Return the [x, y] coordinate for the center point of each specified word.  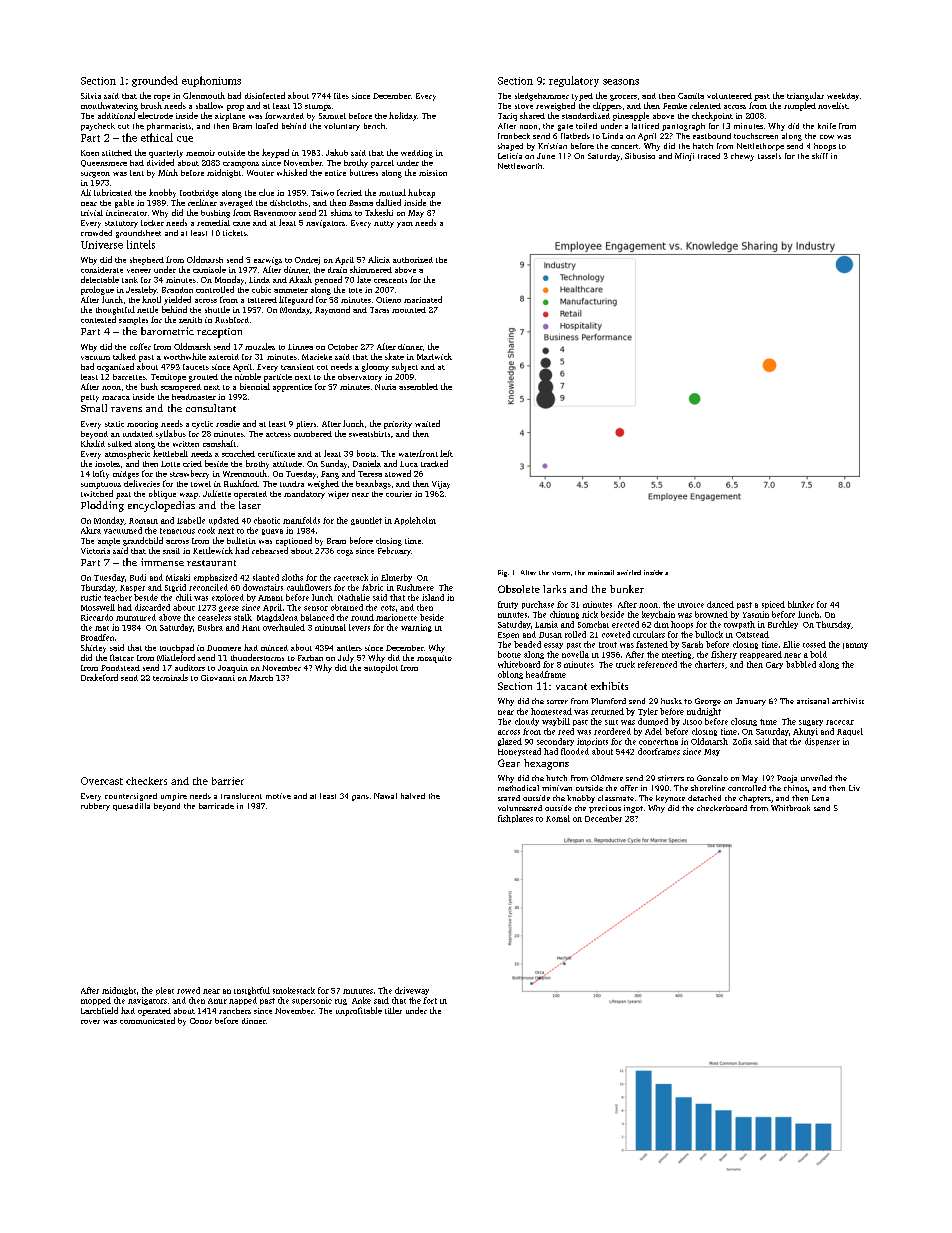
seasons [621, 82]
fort [430, 1000]
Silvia [91, 96]
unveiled [816, 778]
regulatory [574, 81]
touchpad [177, 648]
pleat [165, 991]
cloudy [527, 722]
